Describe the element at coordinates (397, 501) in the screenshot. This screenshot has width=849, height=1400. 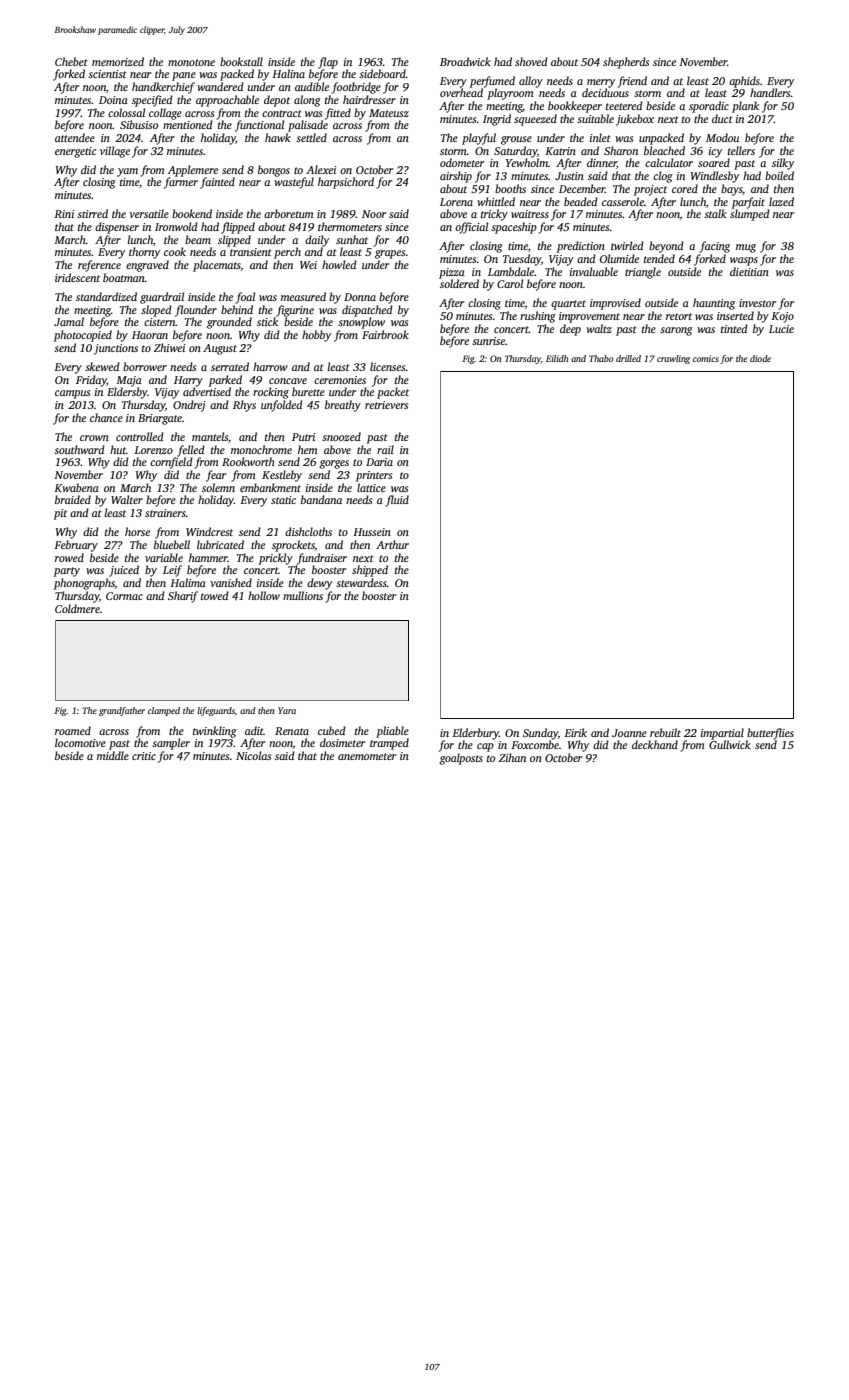
I see `fluid` at that location.
